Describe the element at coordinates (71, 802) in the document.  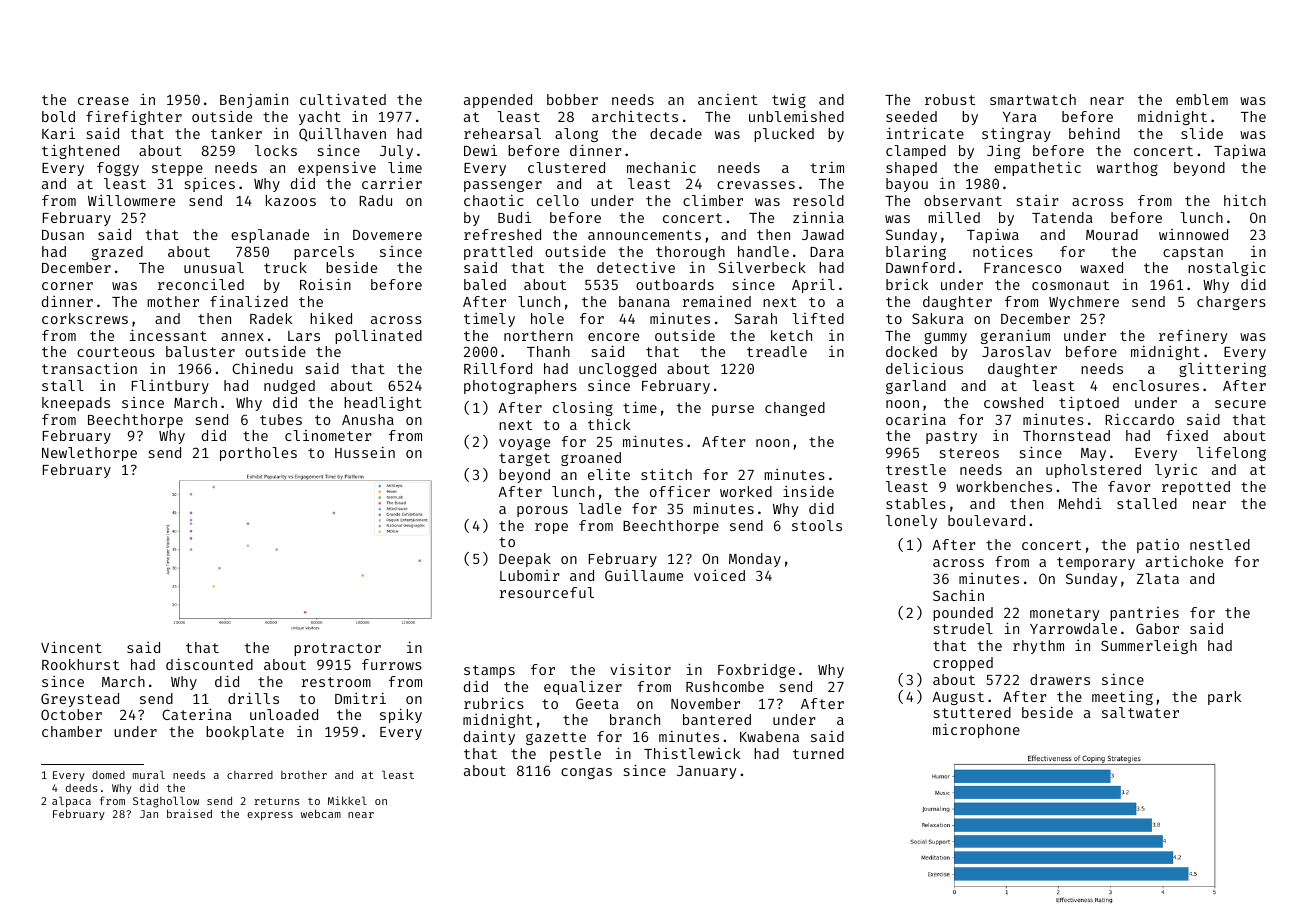
I see `alpaca` at that location.
